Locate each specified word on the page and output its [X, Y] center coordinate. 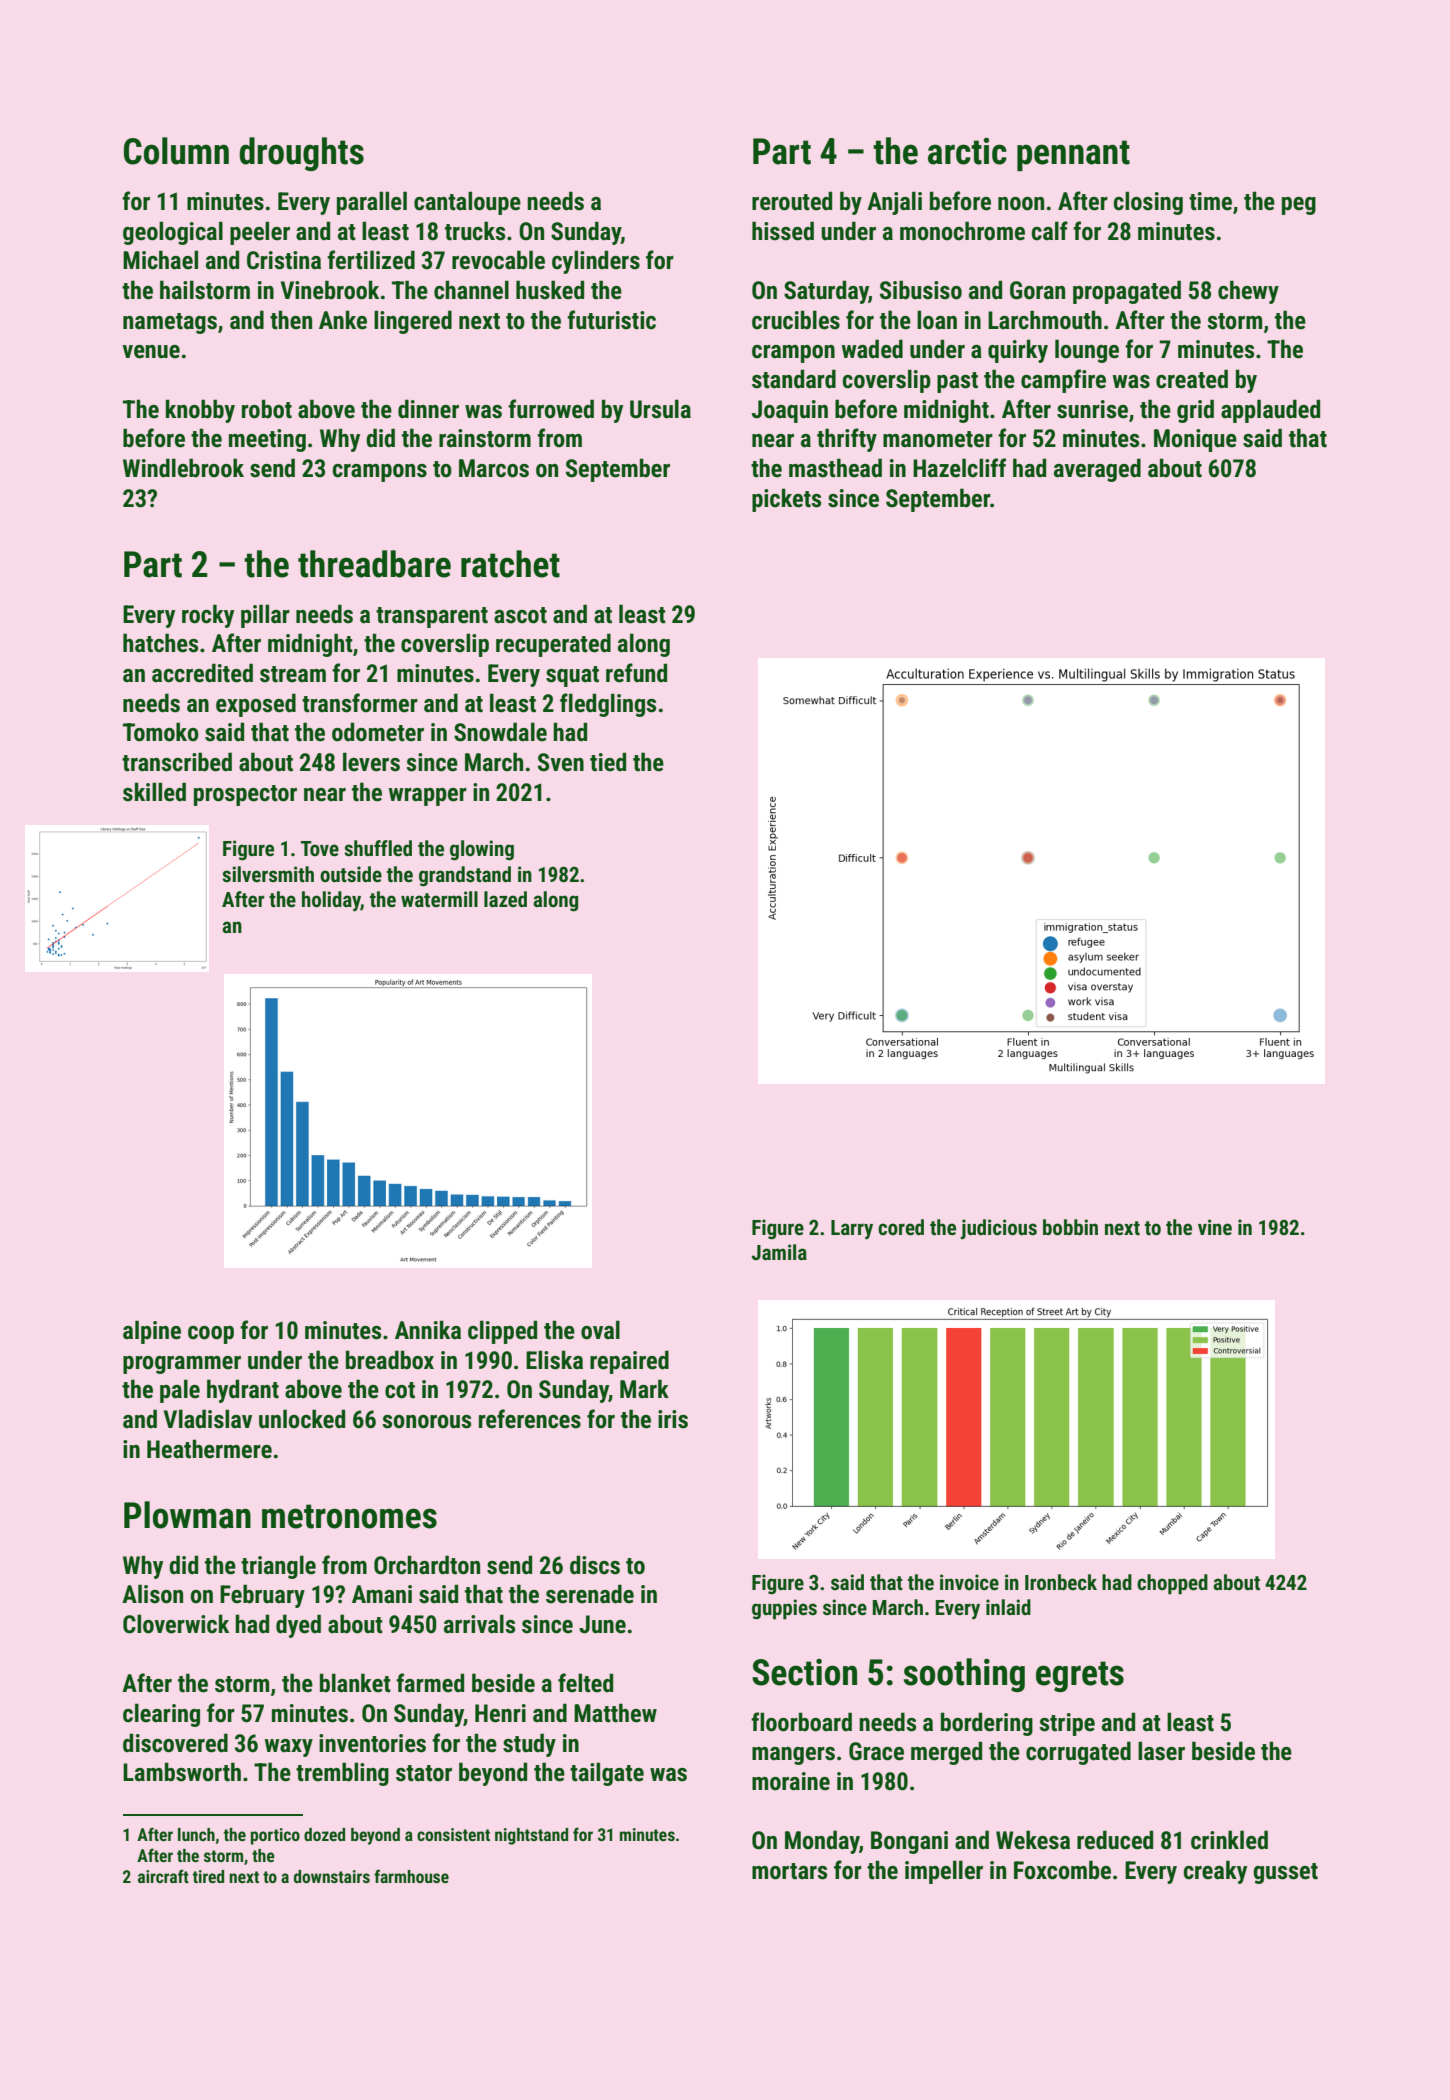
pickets [786, 500]
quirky [1018, 351]
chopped [1172, 1584]
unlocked [302, 1419]
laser [1161, 1751]
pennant [1073, 155]
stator [424, 1773]
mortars [789, 1871]
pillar [265, 616]
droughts [301, 154]
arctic [967, 151]
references [530, 1419]
